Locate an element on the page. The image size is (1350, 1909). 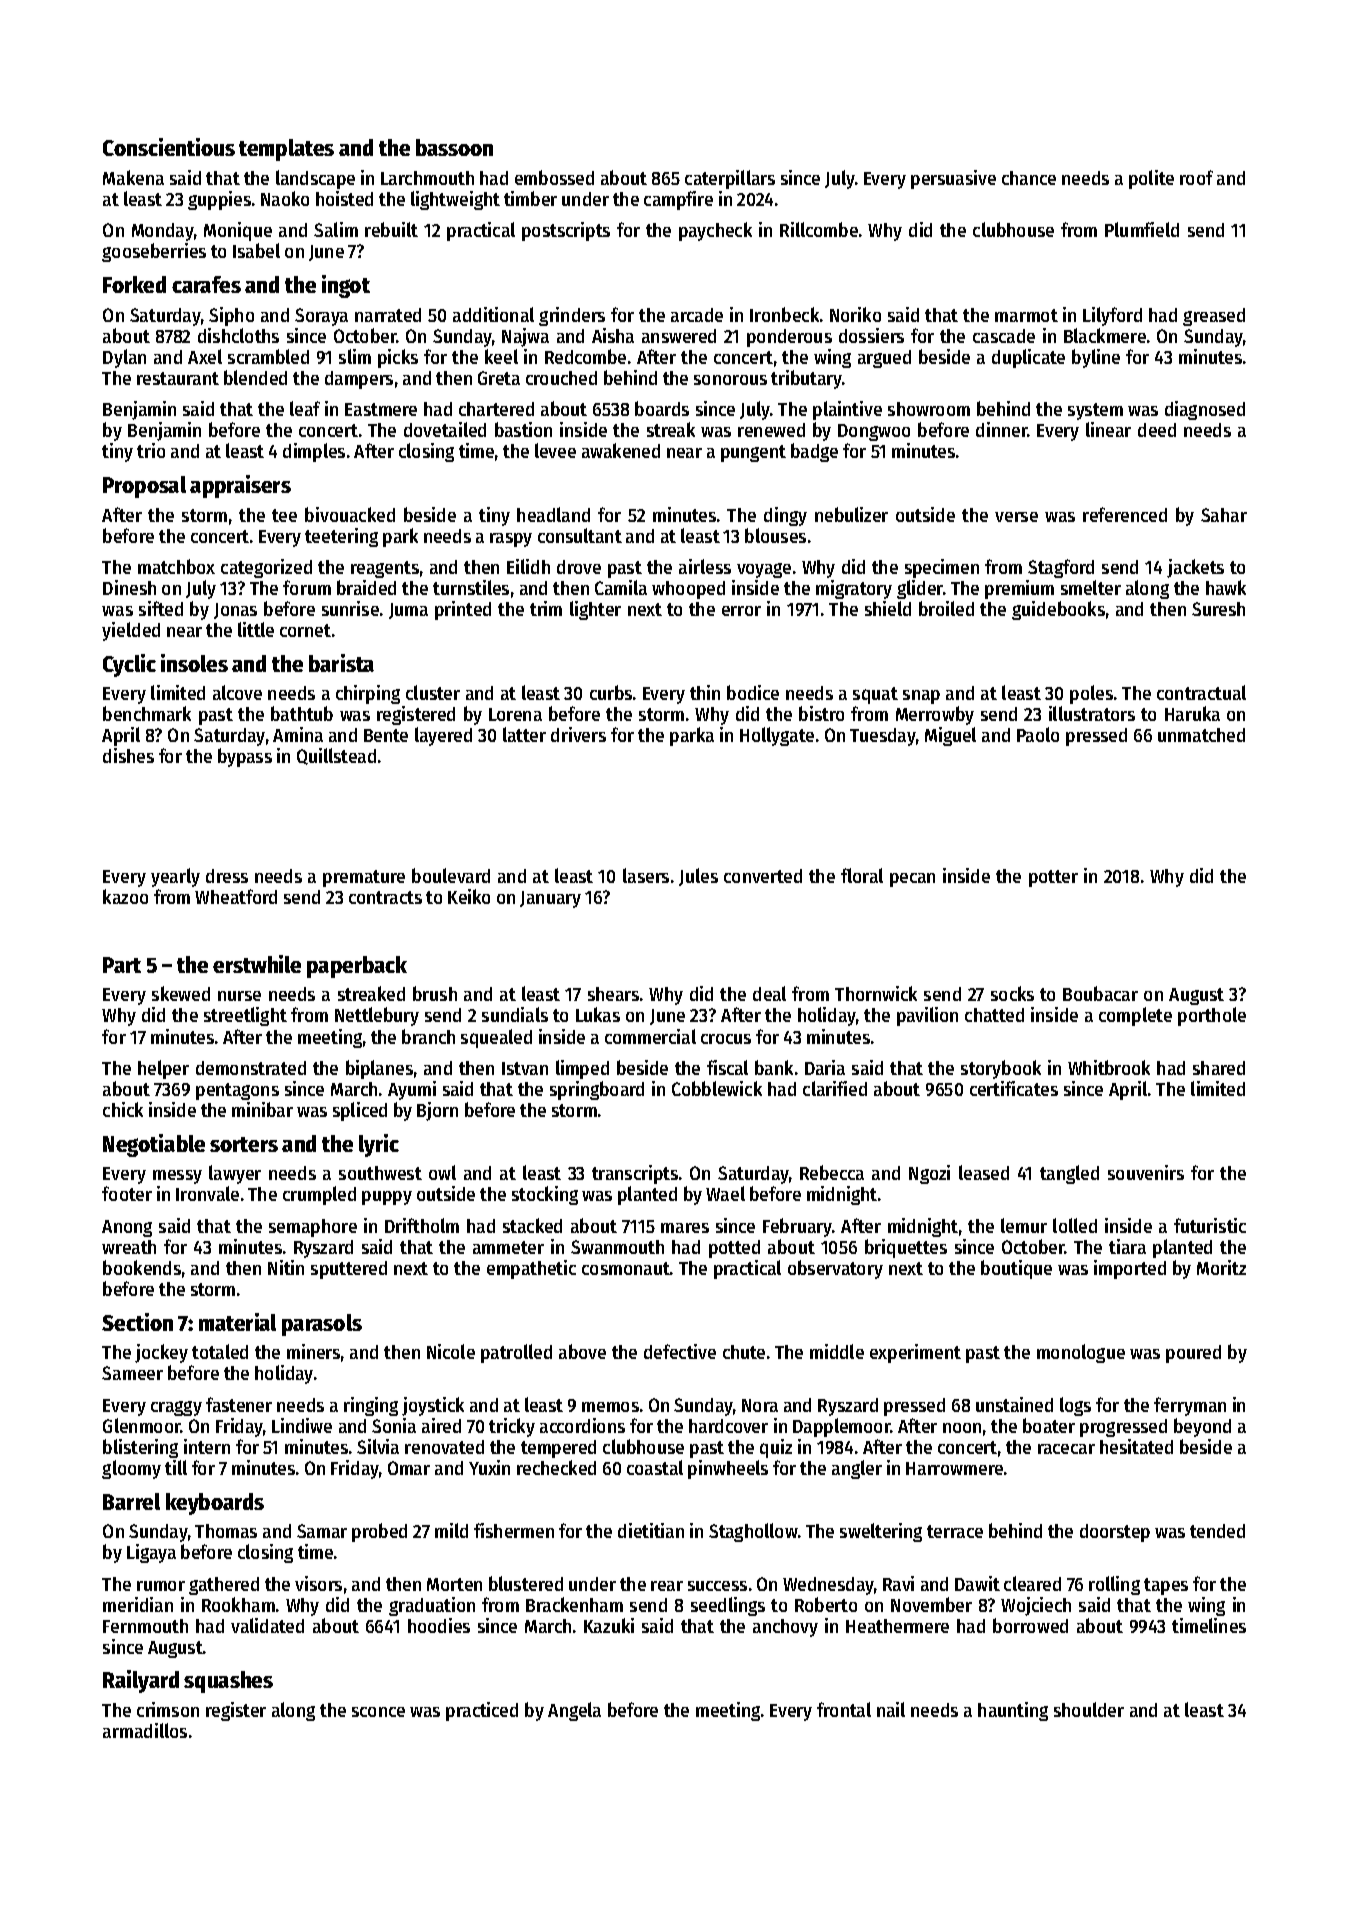
bassoon is located at coordinates (454, 147).
